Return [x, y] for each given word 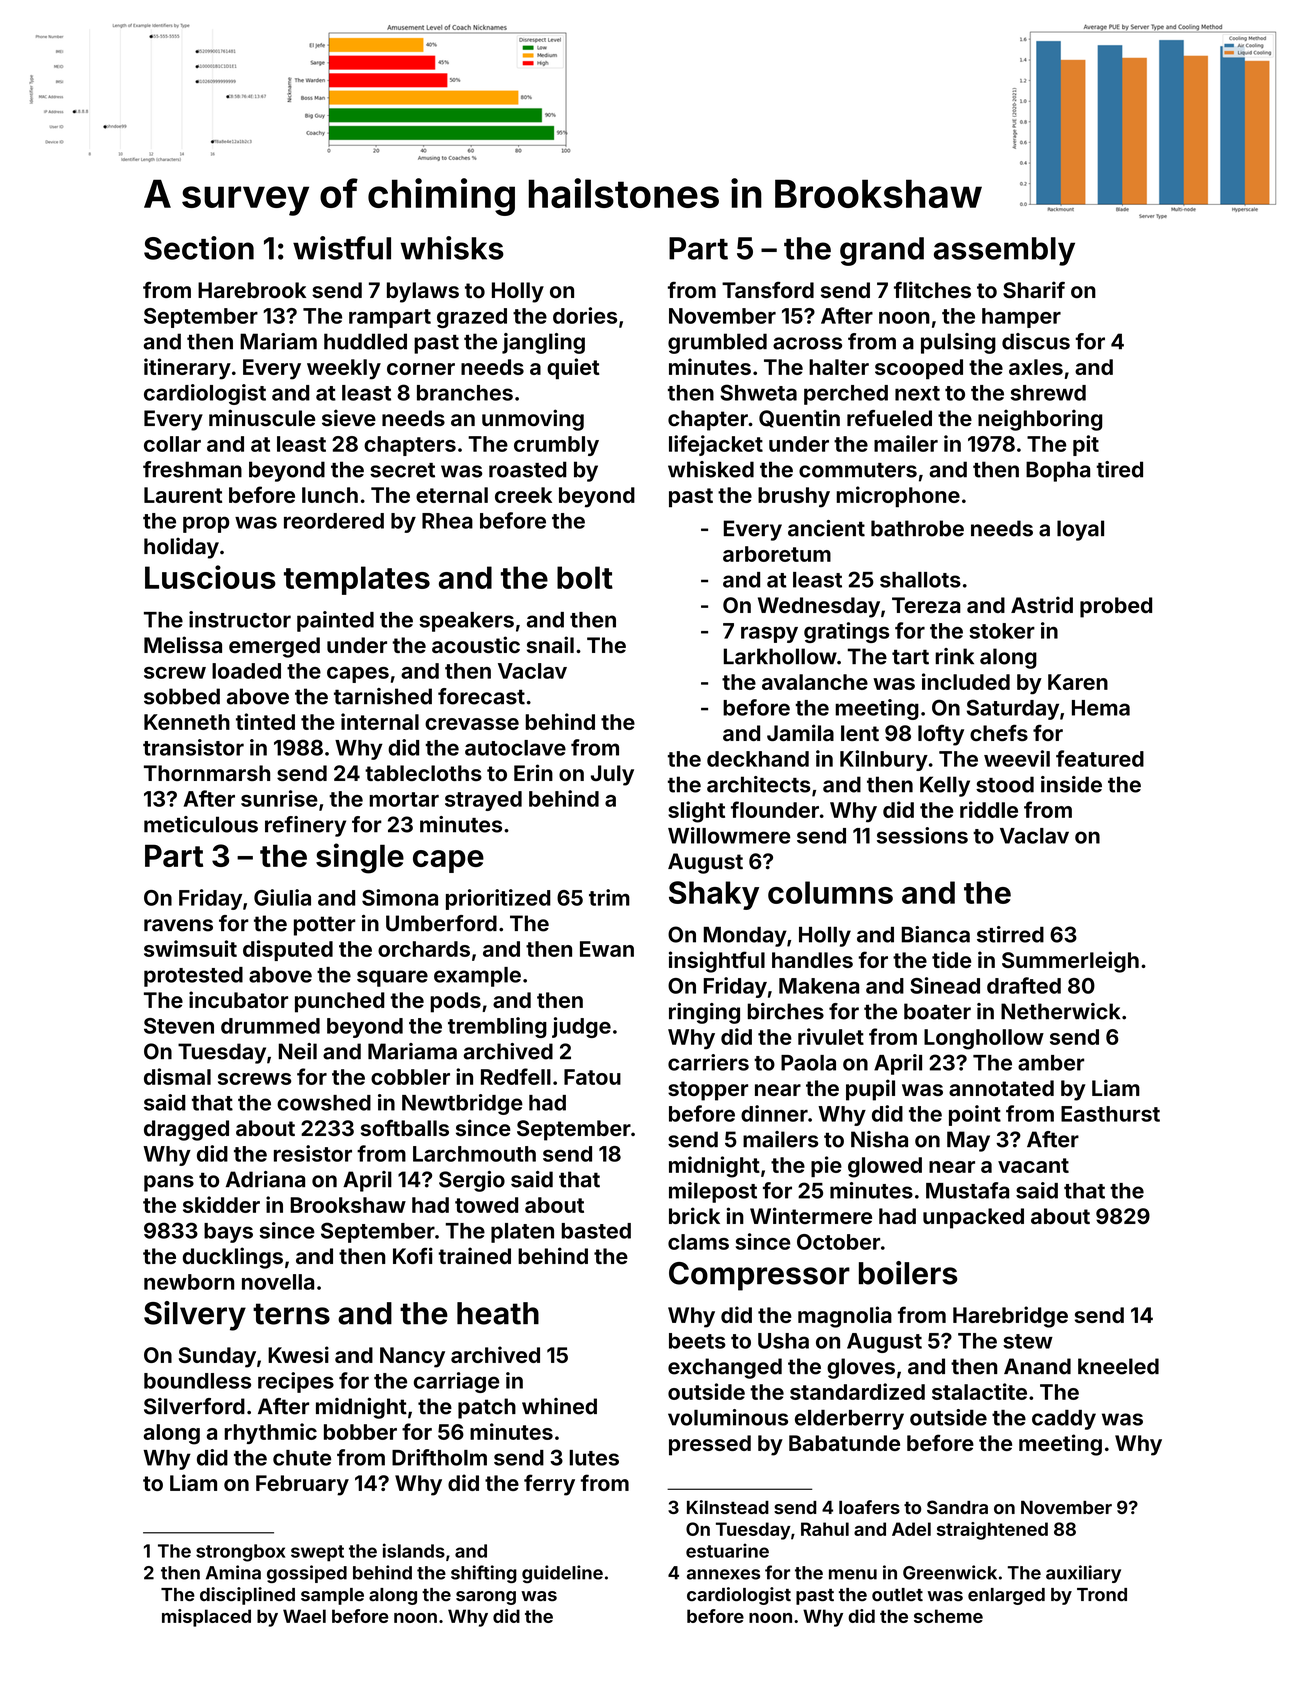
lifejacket [716, 445]
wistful [342, 248]
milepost [713, 1192]
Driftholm [439, 1457]
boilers [908, 1273]
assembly [1004, 251]
